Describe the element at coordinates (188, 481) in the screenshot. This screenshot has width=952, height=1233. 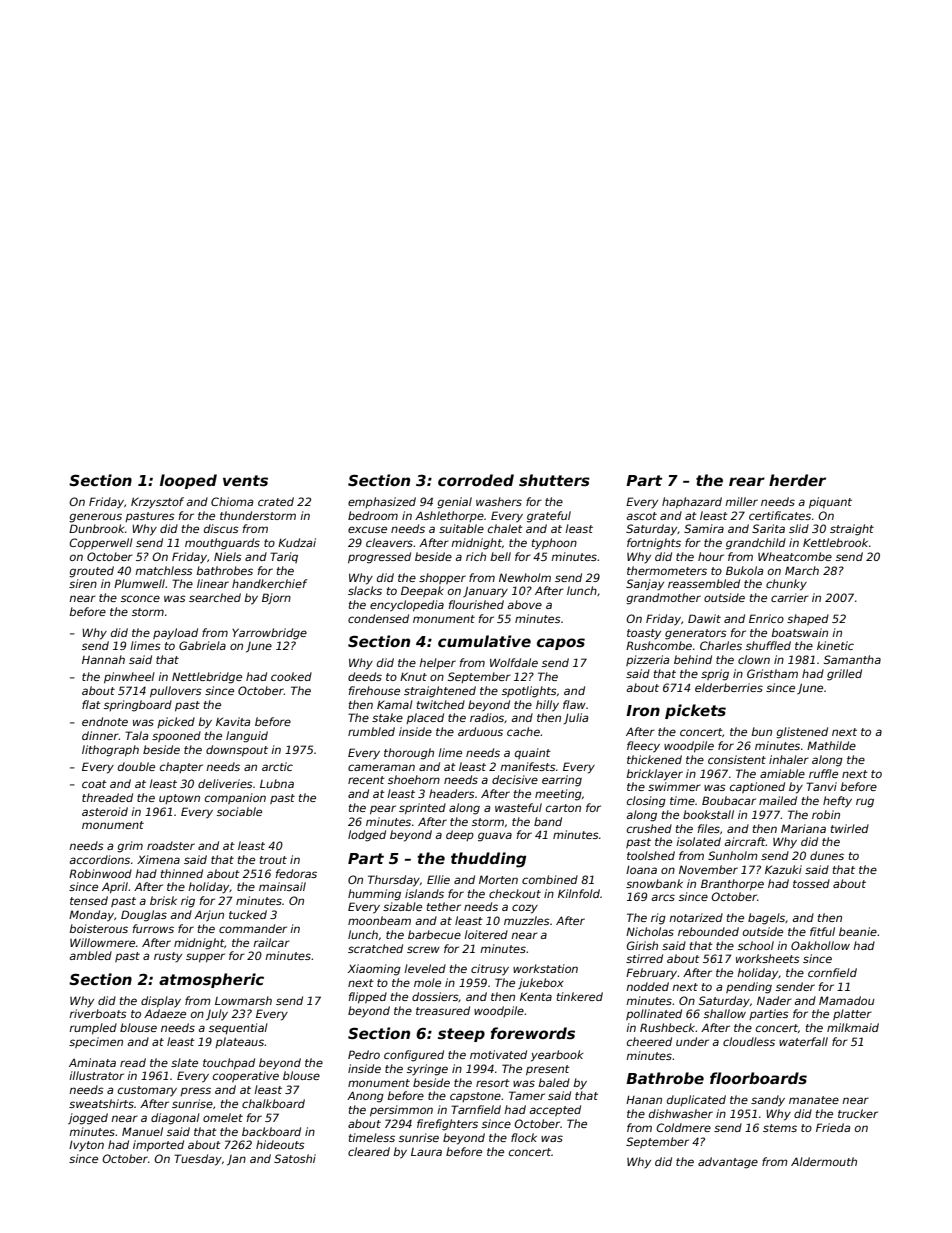
I see `looped` at that location.
